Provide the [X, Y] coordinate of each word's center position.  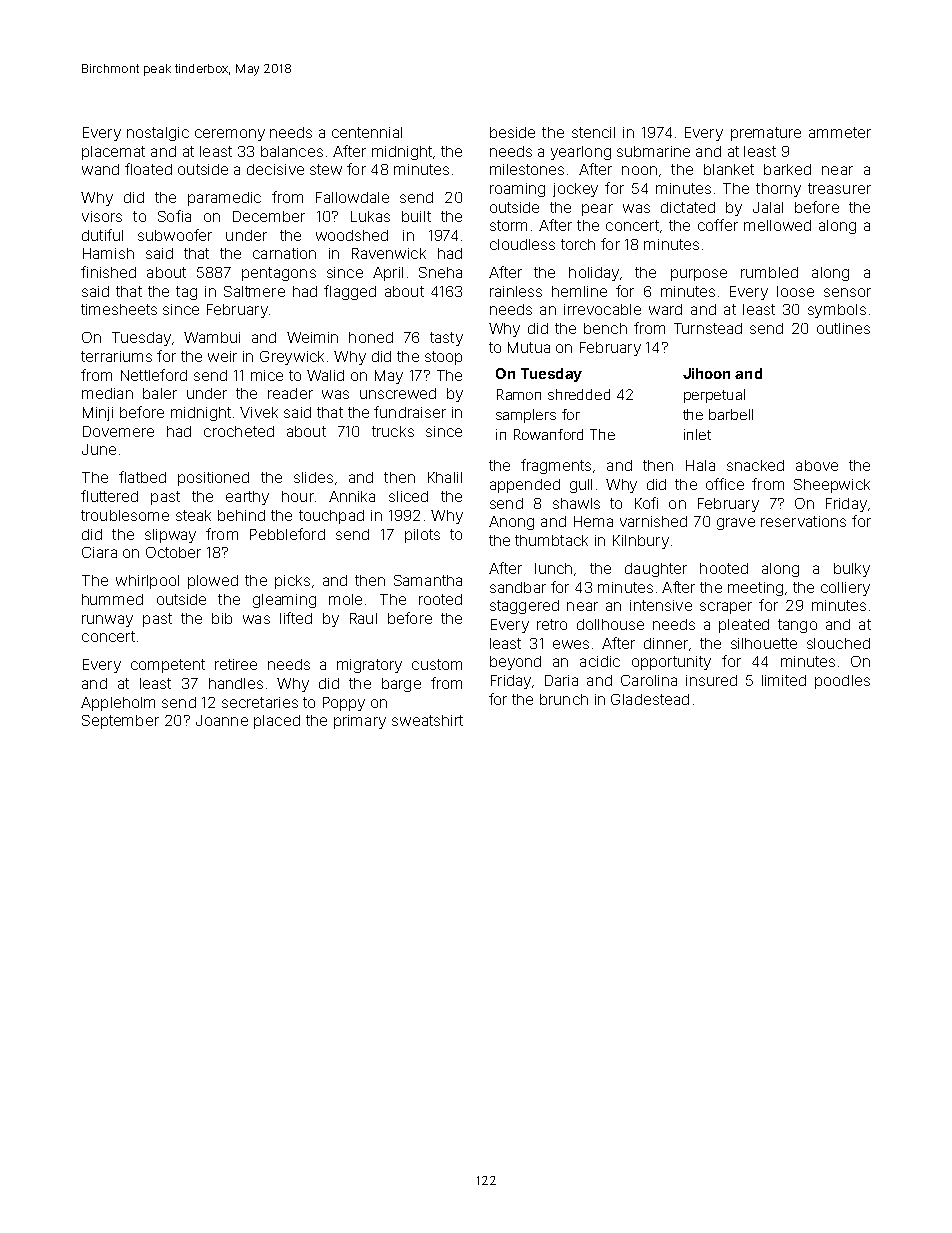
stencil [593, 132]
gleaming [284, 601]
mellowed [777, 225]
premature [766, 134]
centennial [367, 132]
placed [277, 722]
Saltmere [254, 291]
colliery [845, 589]
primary [360, 722]
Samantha [428, 580]
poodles [842, 682]
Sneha [440, 272]
